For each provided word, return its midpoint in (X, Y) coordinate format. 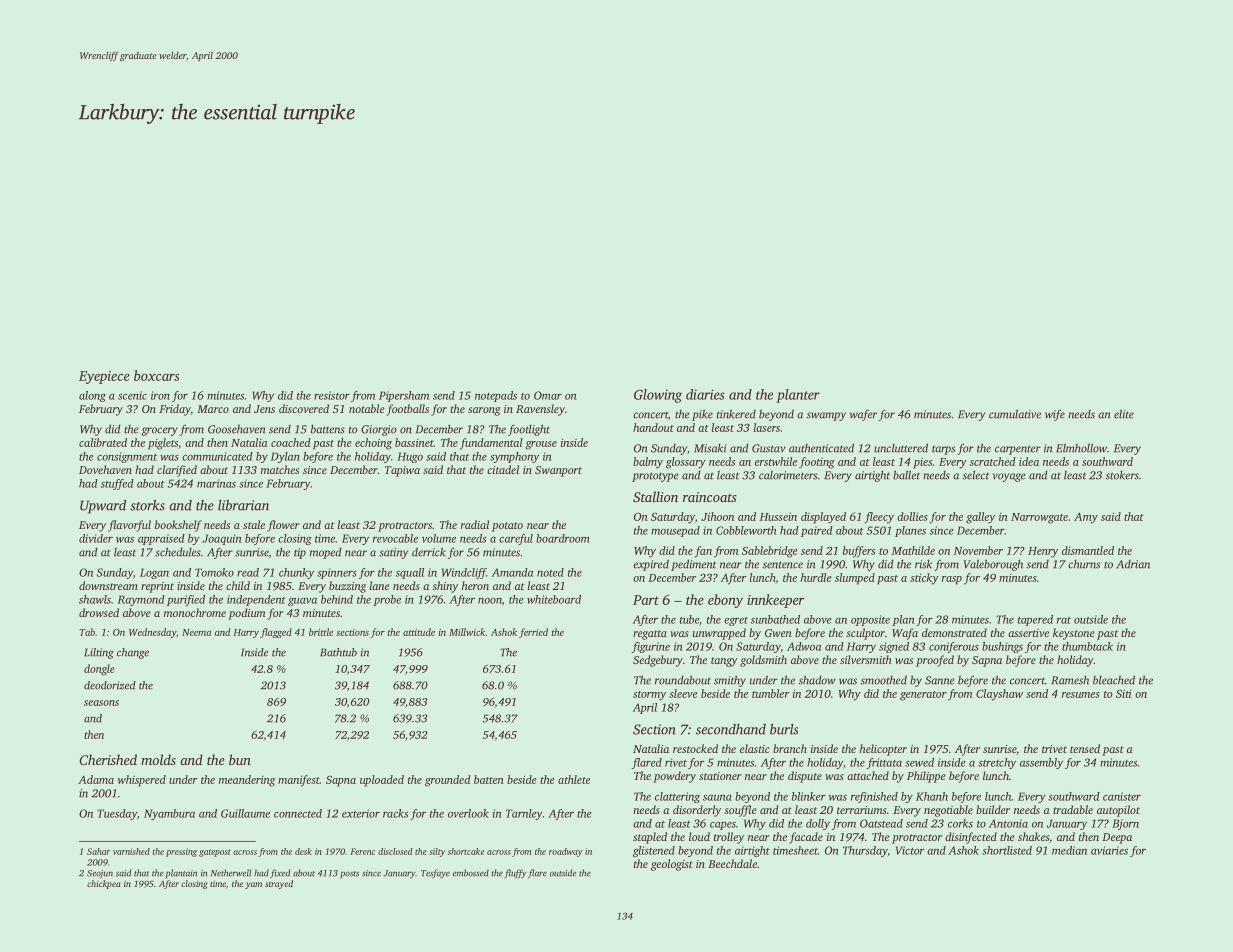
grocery (159, 431)
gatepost (215, 853)
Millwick (467, 632)
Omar (548, 395)
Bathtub (338, 652)
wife (1055, 415)
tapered (1035, 620)
